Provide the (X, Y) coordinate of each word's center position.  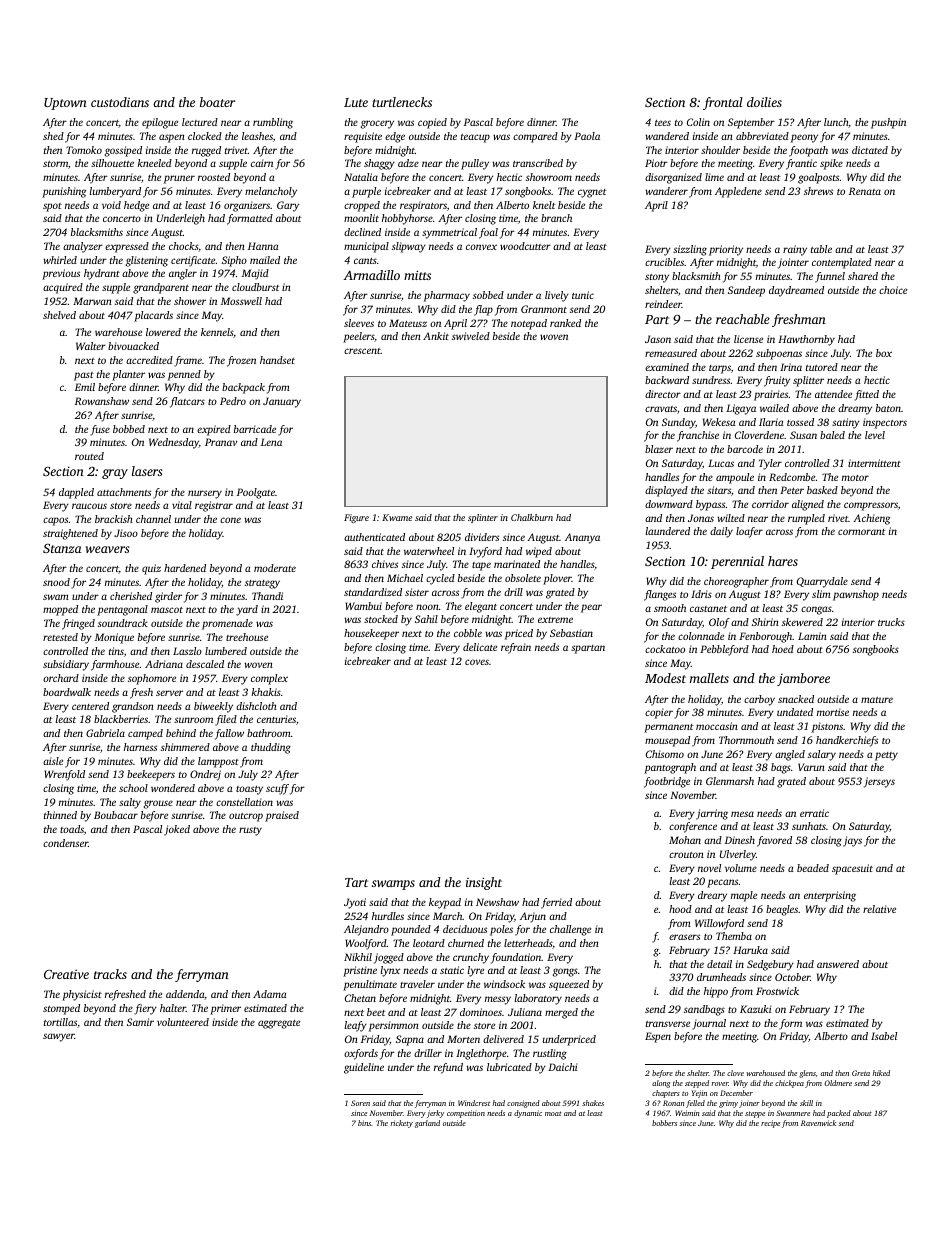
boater (217, 102)
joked (177, 830)
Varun (811, 767)
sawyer (59, 1037)
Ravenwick (818, 1123)
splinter (483, 518)
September (751, 123)
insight (484, 883)
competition (466, 1114)
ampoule (735, 478)
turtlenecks (402, 102)
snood (56, 582)
